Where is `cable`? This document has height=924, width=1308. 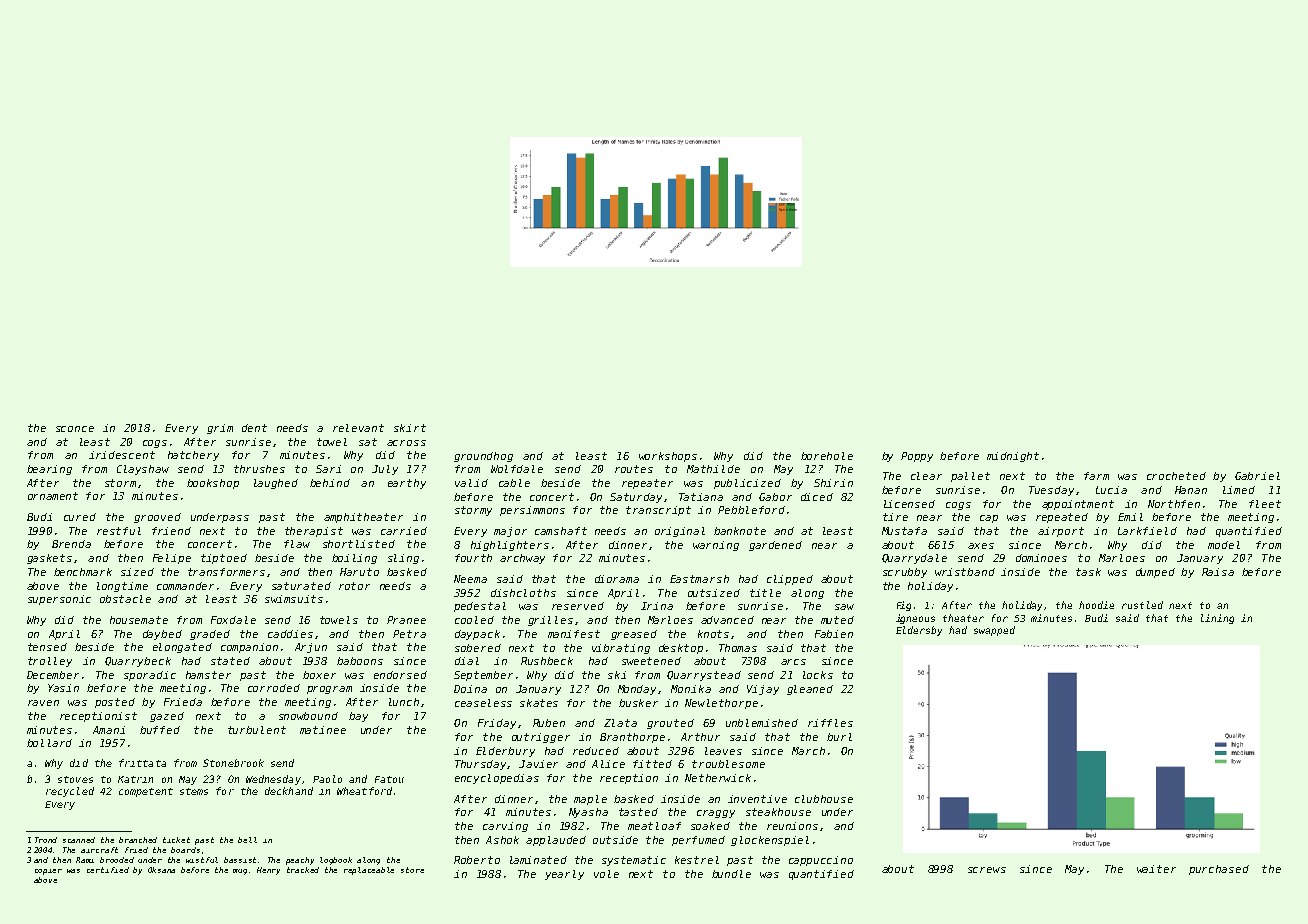 cable is located at coordinates (514, 483).
